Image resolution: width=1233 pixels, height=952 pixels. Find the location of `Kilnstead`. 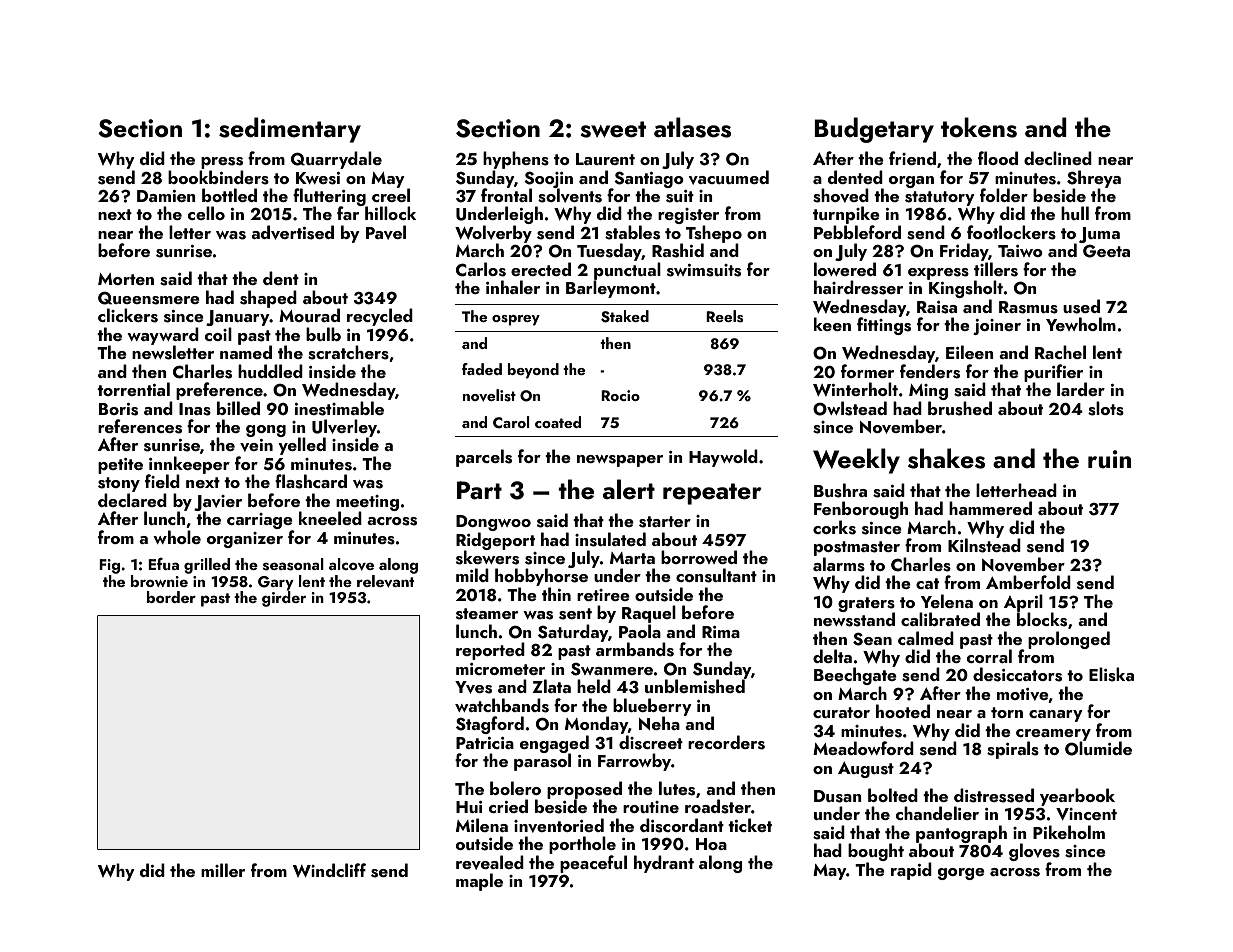

Kilnstead is located at coordinates (984, 545).
